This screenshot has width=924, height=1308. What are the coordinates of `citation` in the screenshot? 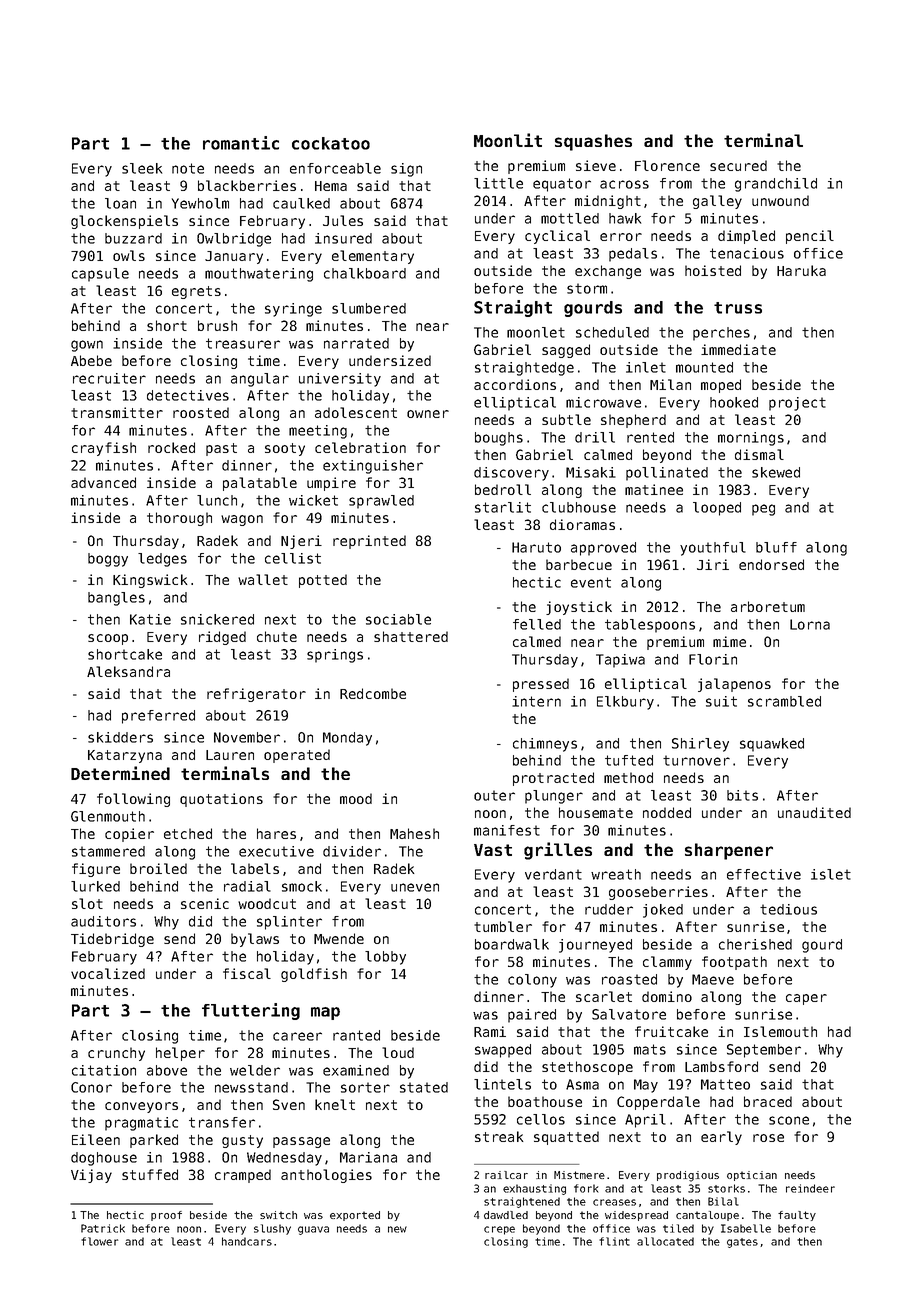 It's located at (104, 1070).
